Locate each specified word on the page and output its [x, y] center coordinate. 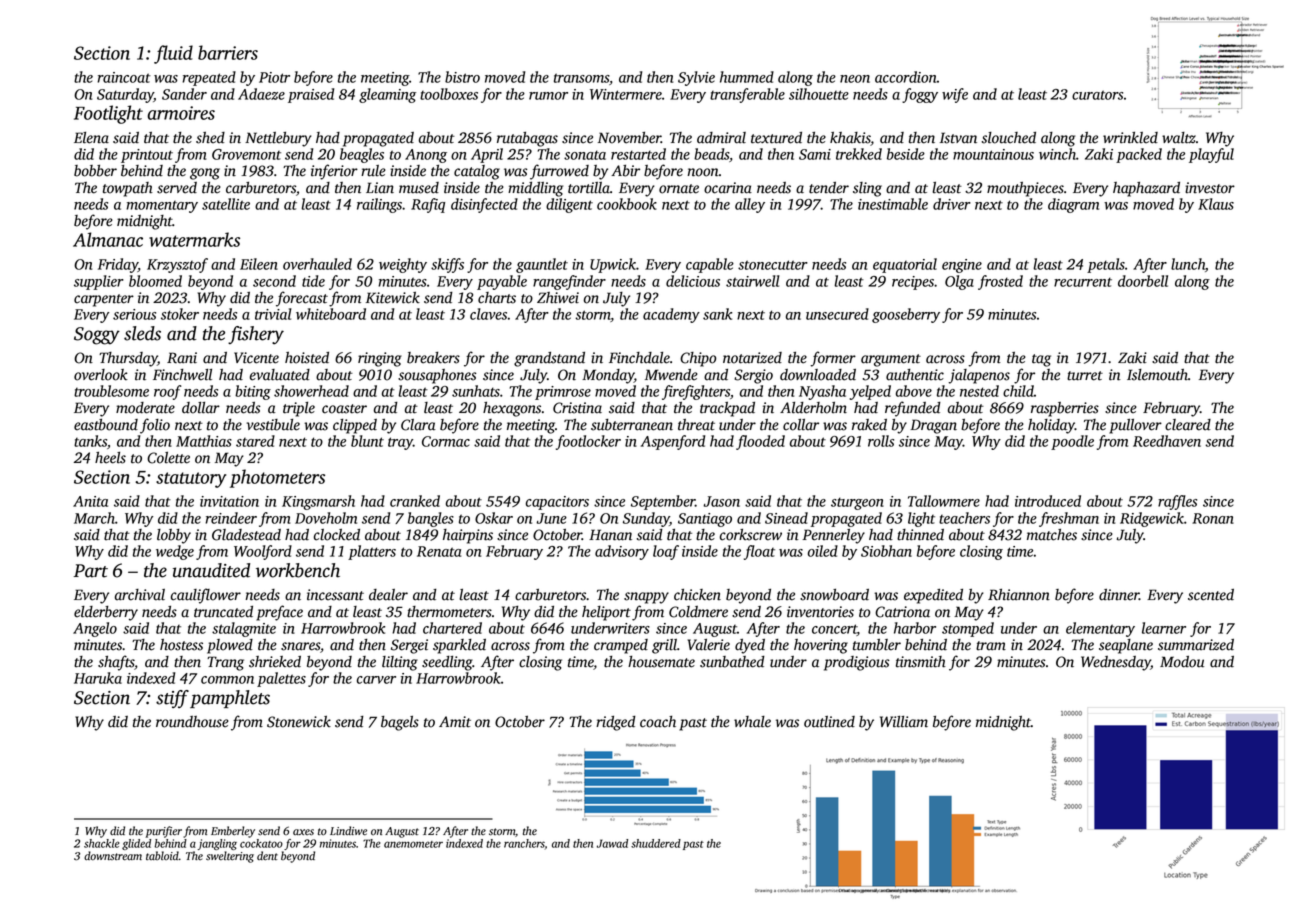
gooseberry [906, 315]
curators [1097, 95]
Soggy [97, 336]
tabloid [162, 855]
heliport [606, 613]
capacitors [557, 503]
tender [829, 188]
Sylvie [696, 78]
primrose [563, 393]
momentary [162, 207]
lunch [1188, 264]
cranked [415, 501]
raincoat [124, 77]
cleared [1188, 425]
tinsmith [921, 662]
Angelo [95, 629]
